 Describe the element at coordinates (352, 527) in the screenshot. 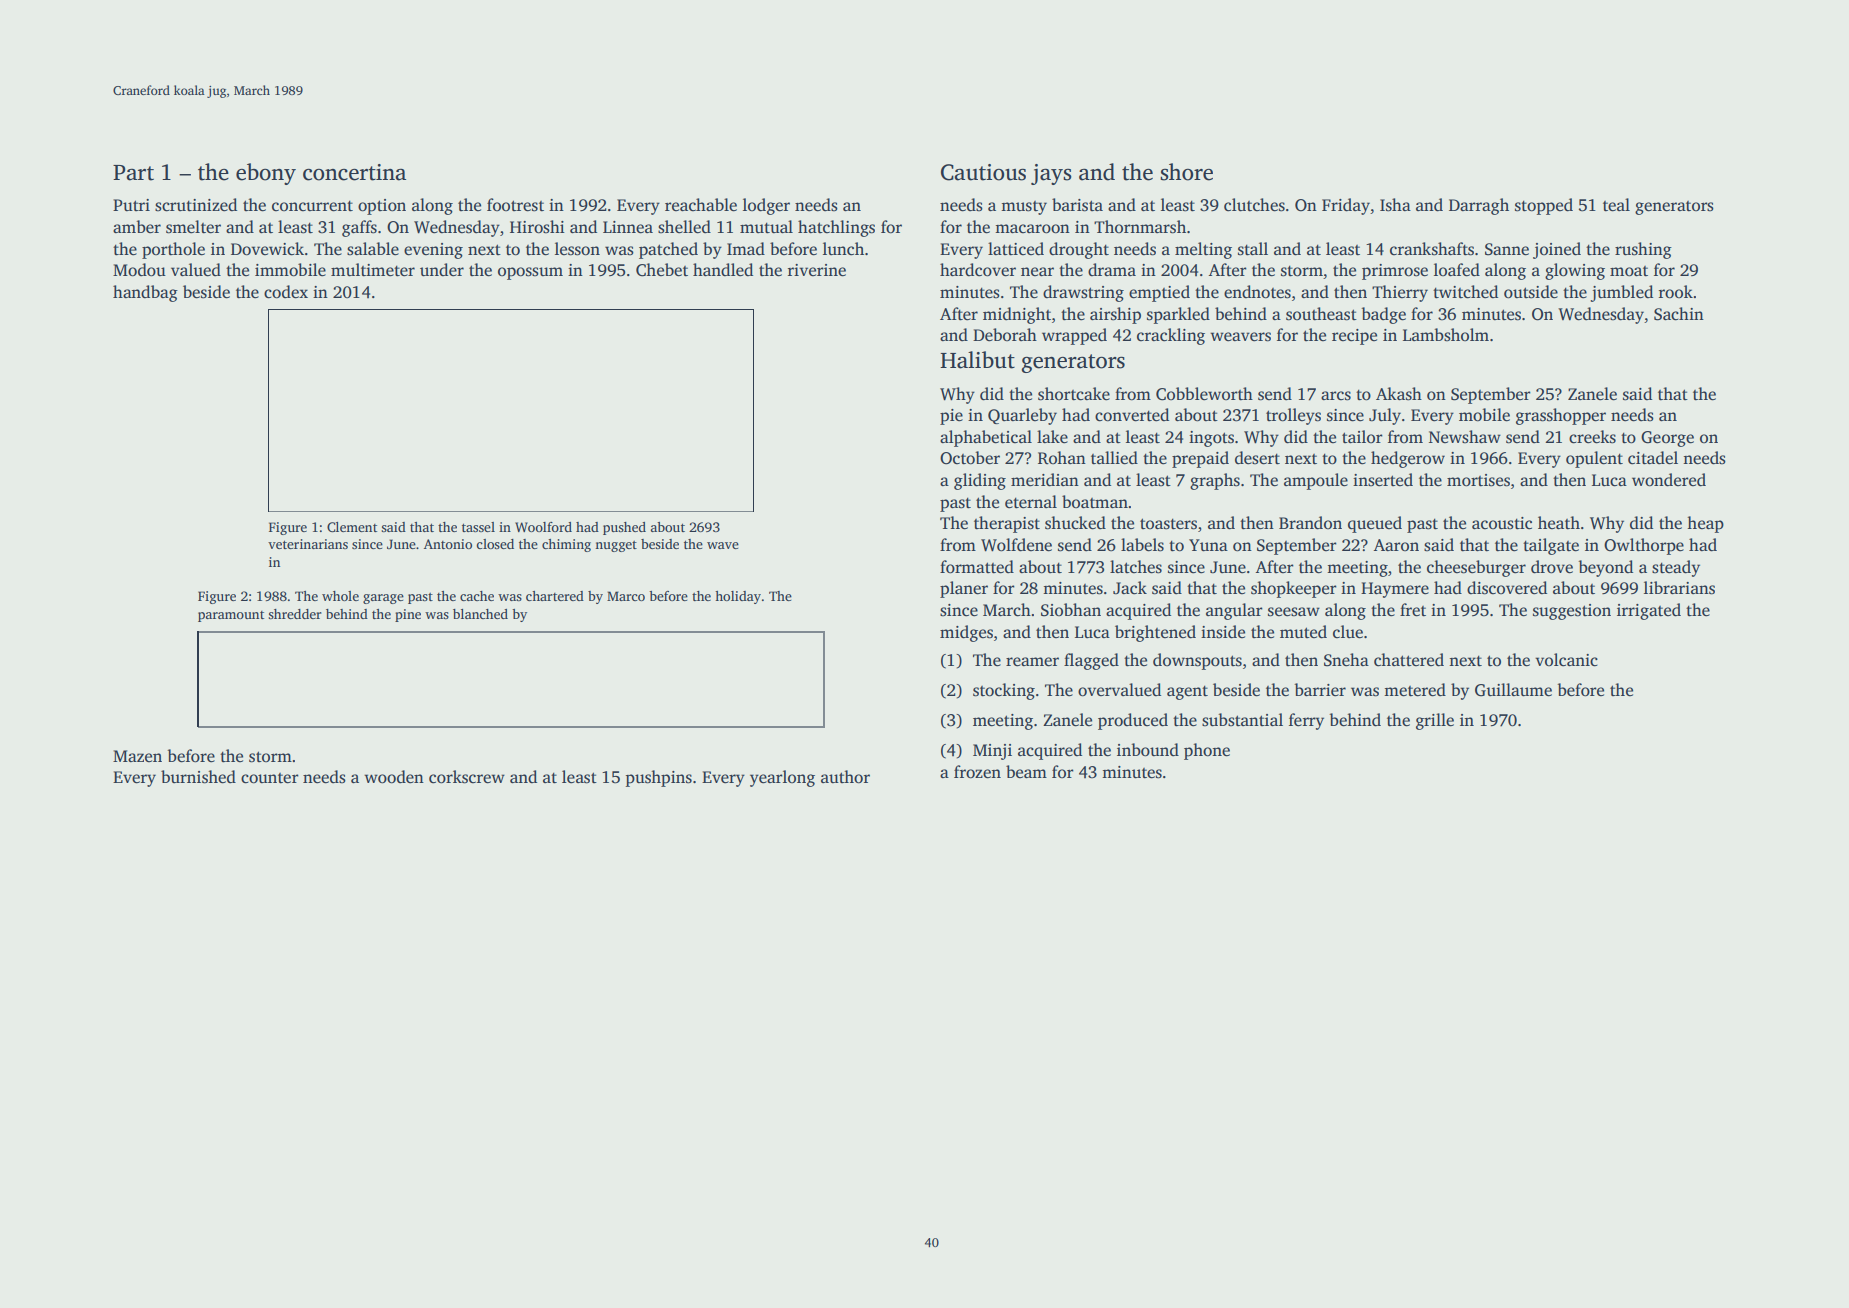

I see `Clement` at that location.
